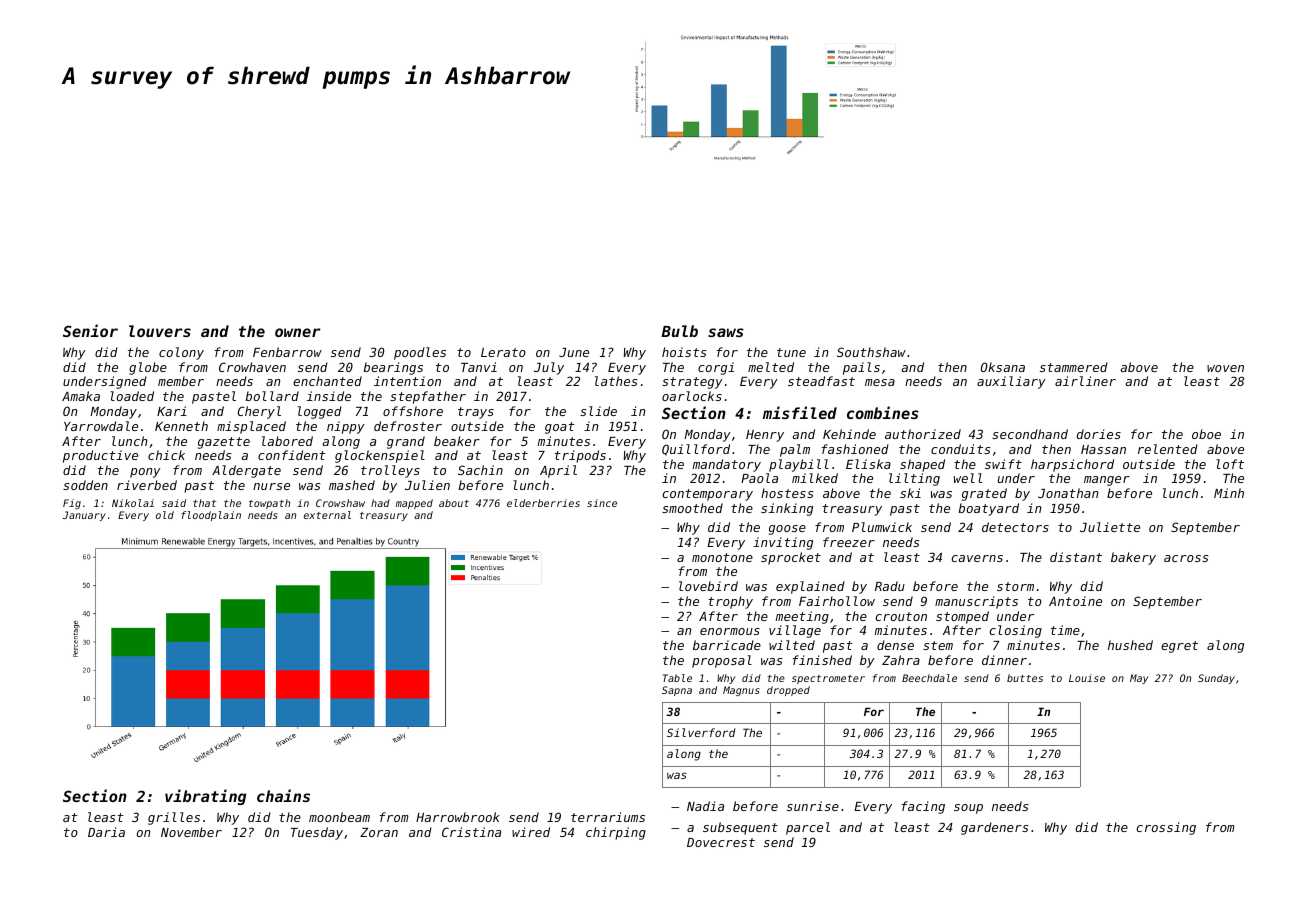  What do you see at coordinates (1225, 368) in the image?
I see `woven` at bounding box center [1225, 368].
